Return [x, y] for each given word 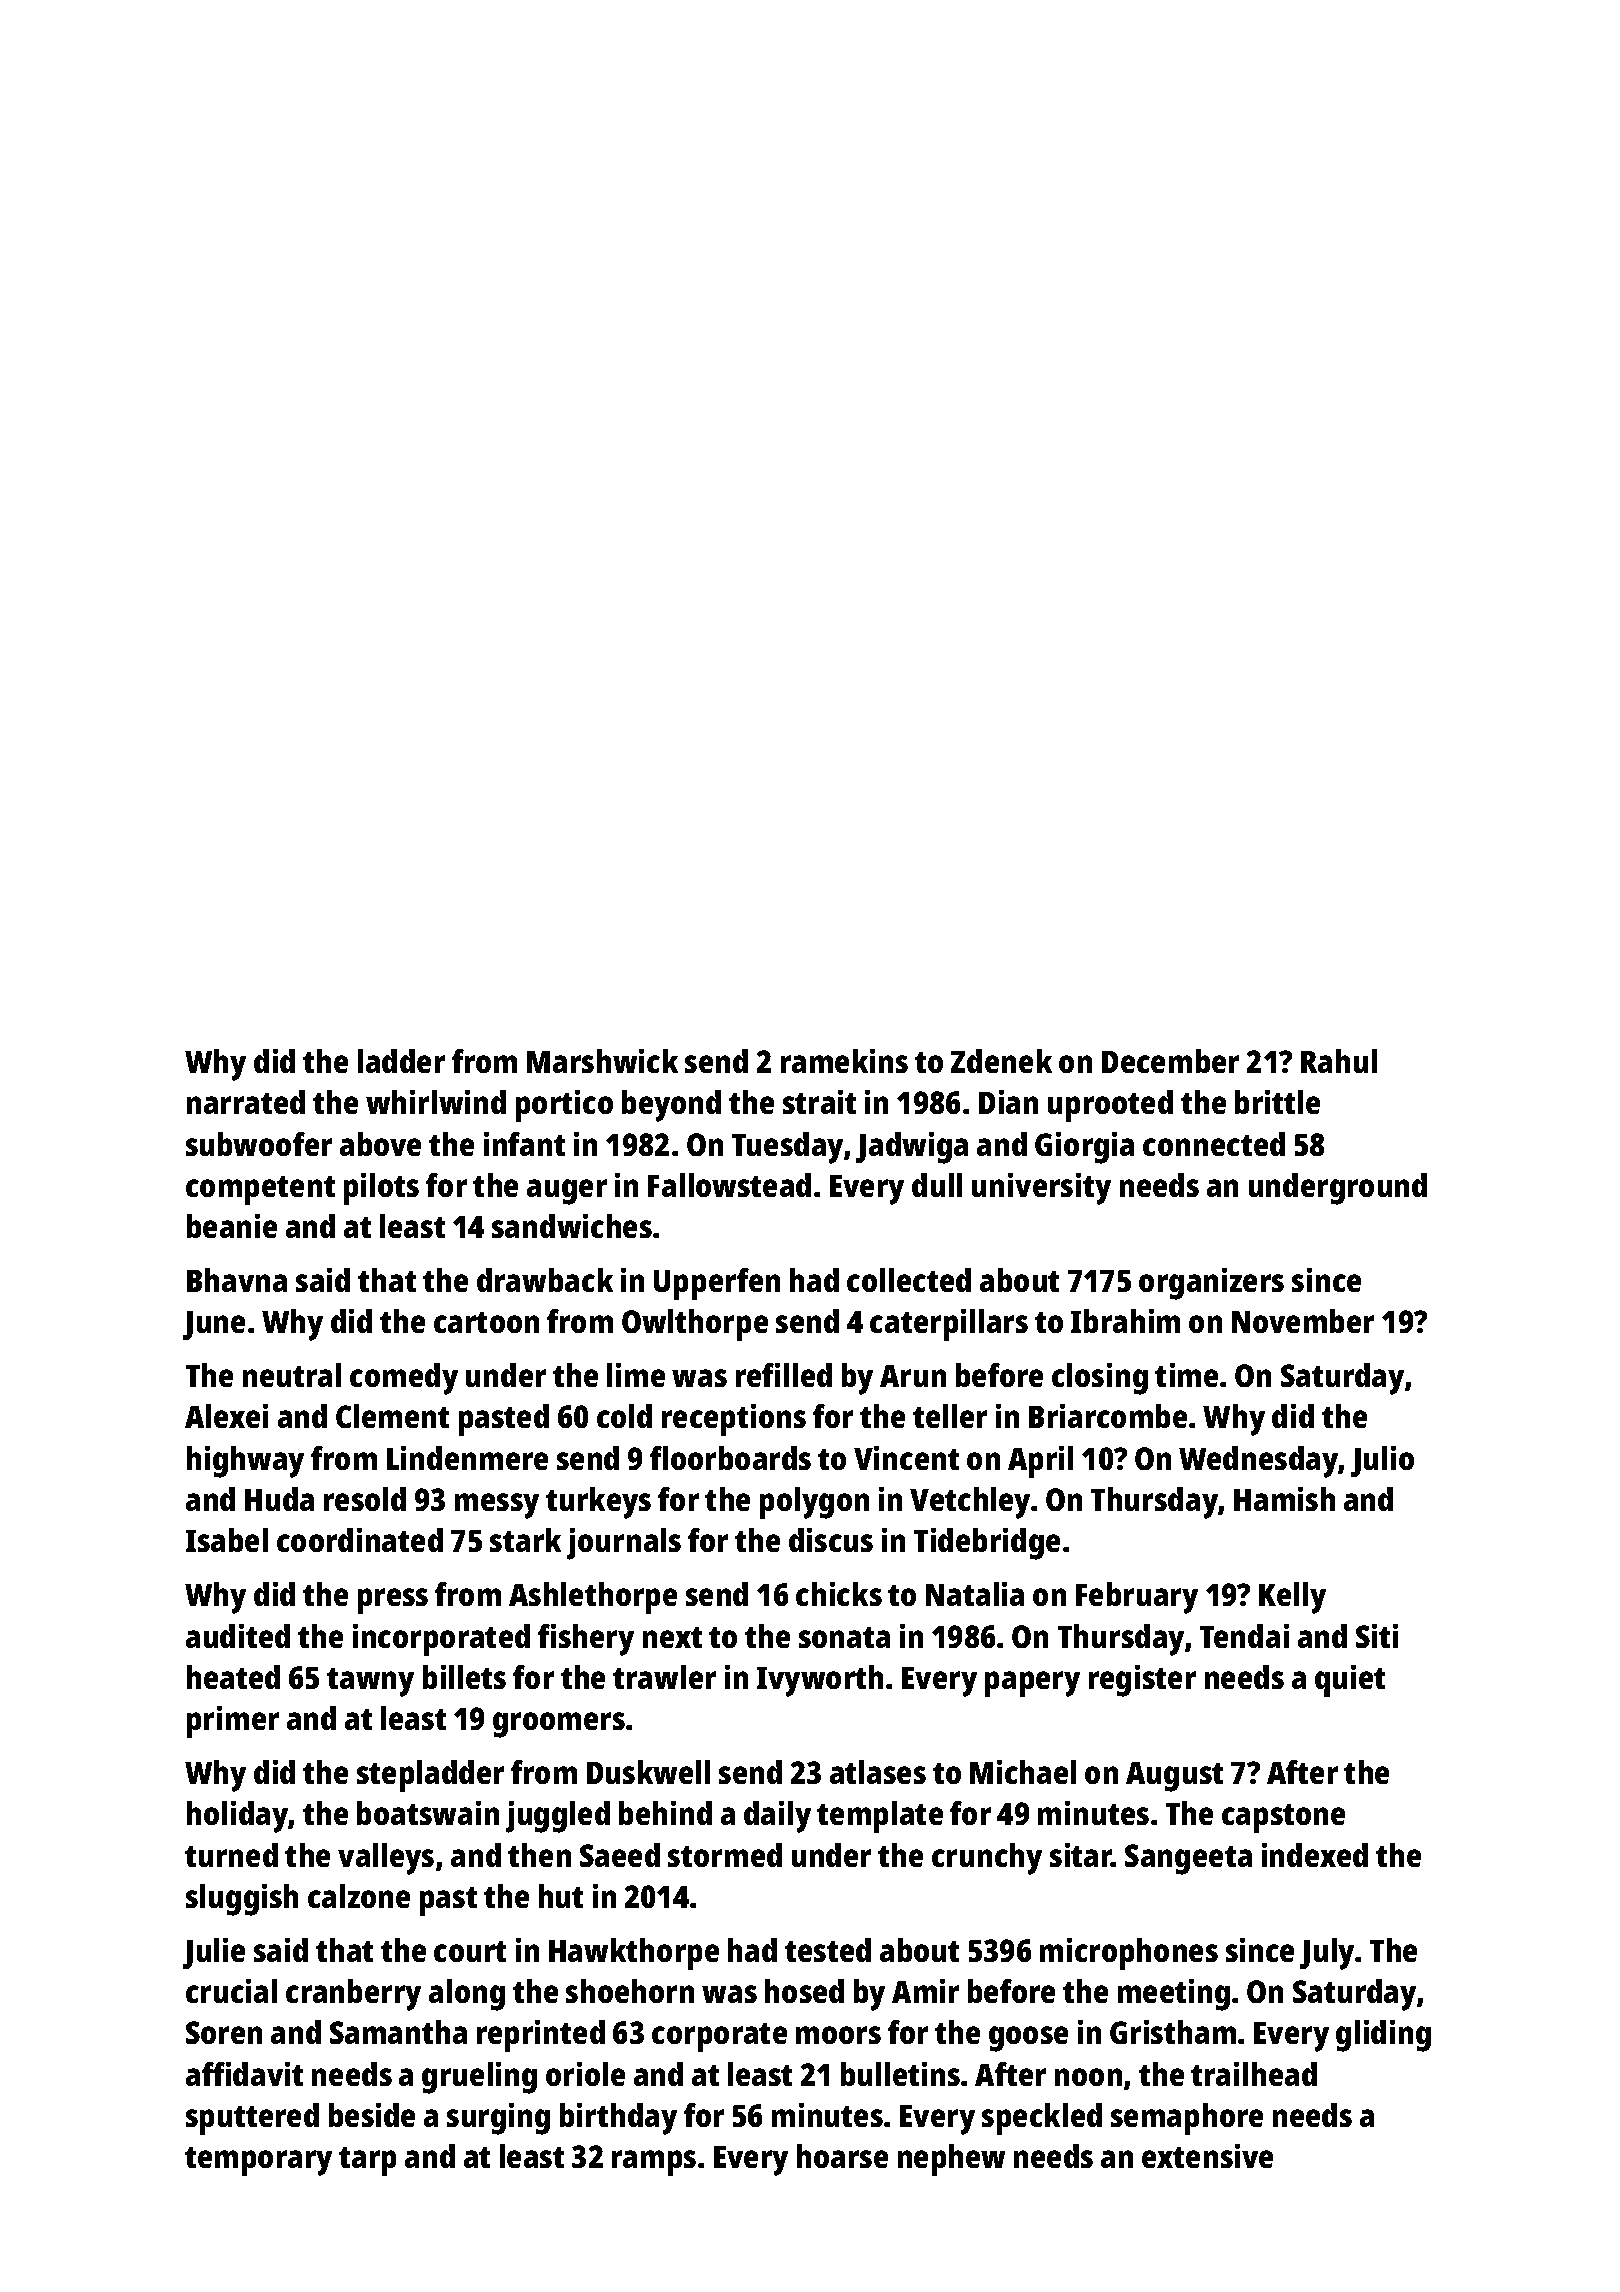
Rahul [1339, 1061]
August [1174, 1777]
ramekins [844, 1061]
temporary [258, 2161]
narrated [246, 1102]
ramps [654, 2163]
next [672, 1637]
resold [365, 1499]
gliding [1383, 2036]
